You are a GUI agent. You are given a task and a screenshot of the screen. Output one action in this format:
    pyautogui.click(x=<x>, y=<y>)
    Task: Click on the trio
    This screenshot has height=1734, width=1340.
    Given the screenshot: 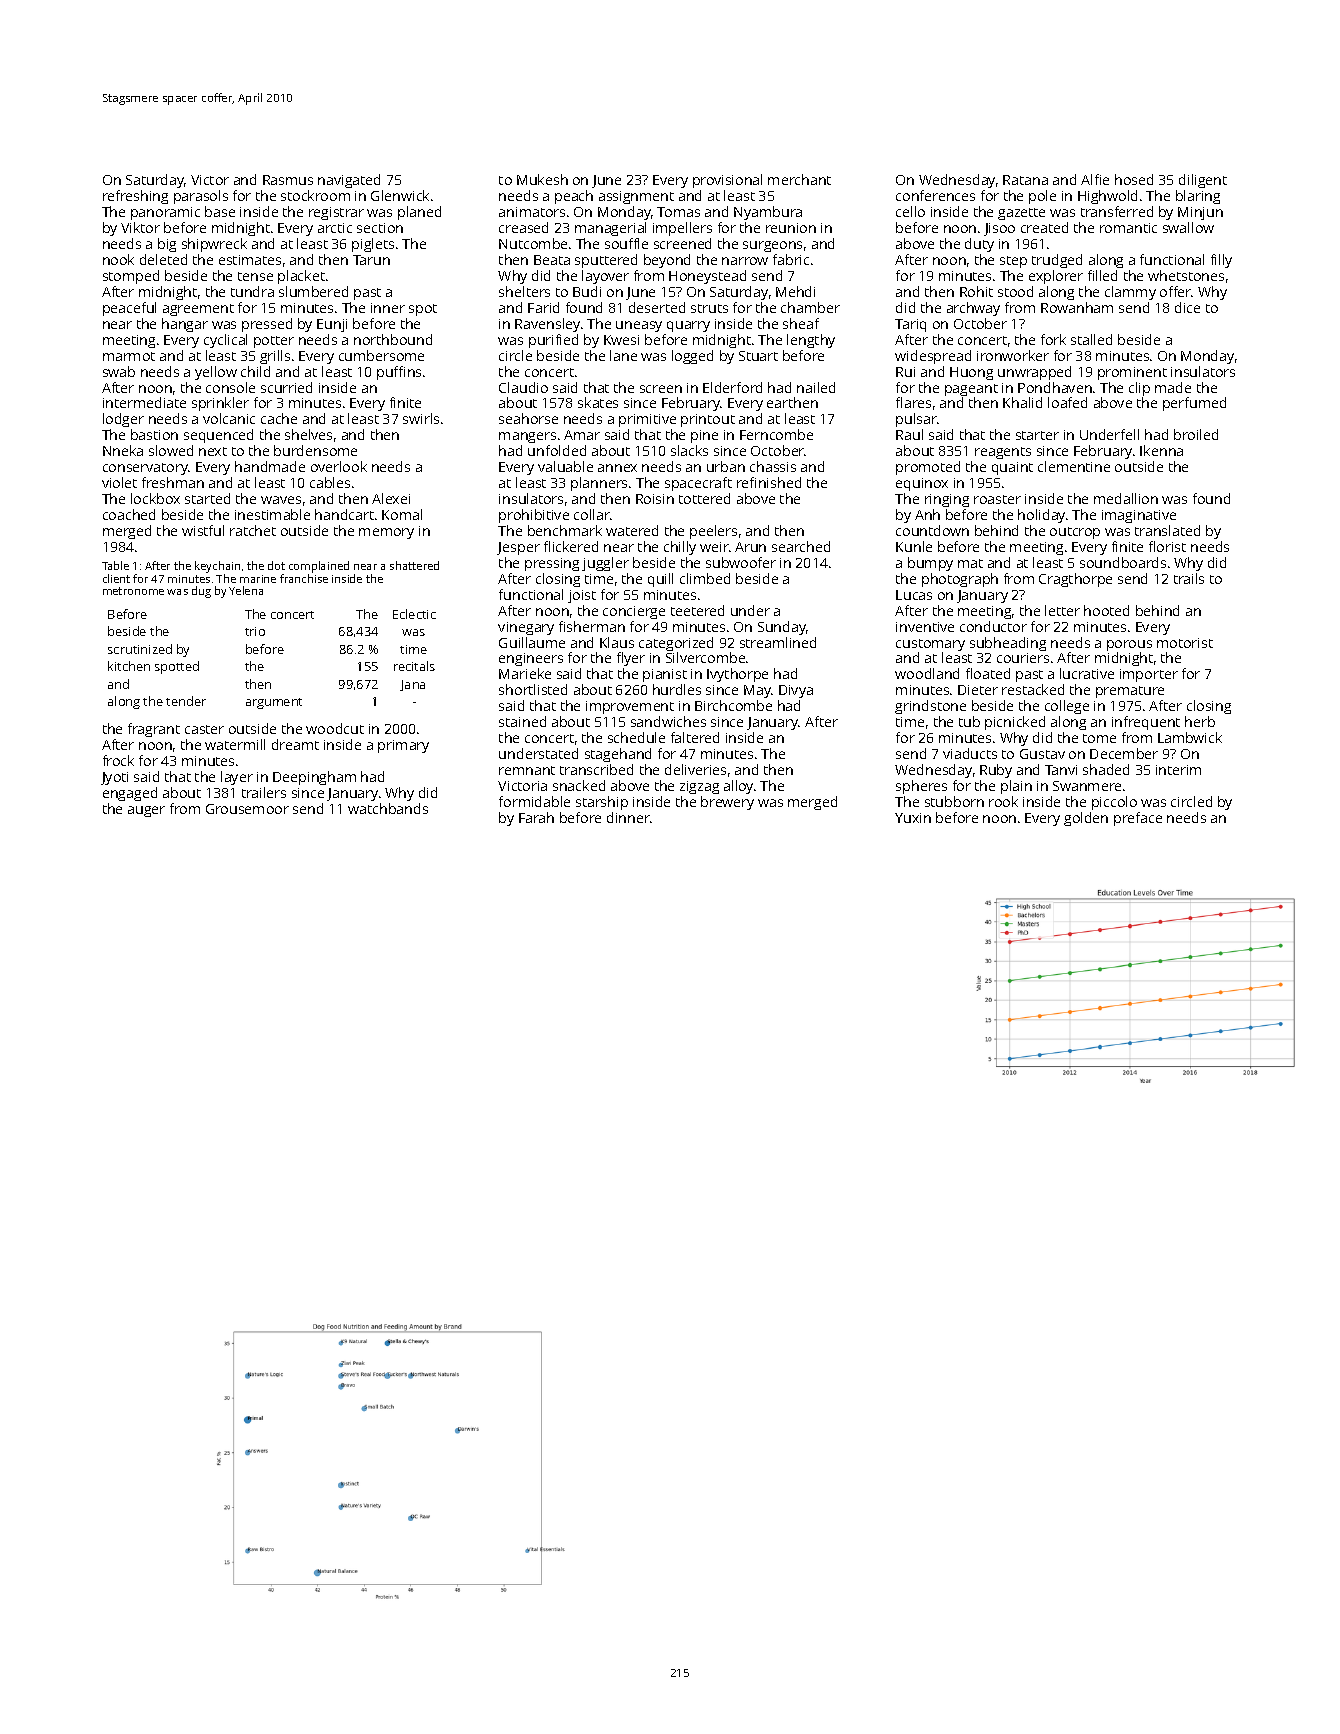 What is the action you would take?
    pyautogui.click(x=255, y=631)
